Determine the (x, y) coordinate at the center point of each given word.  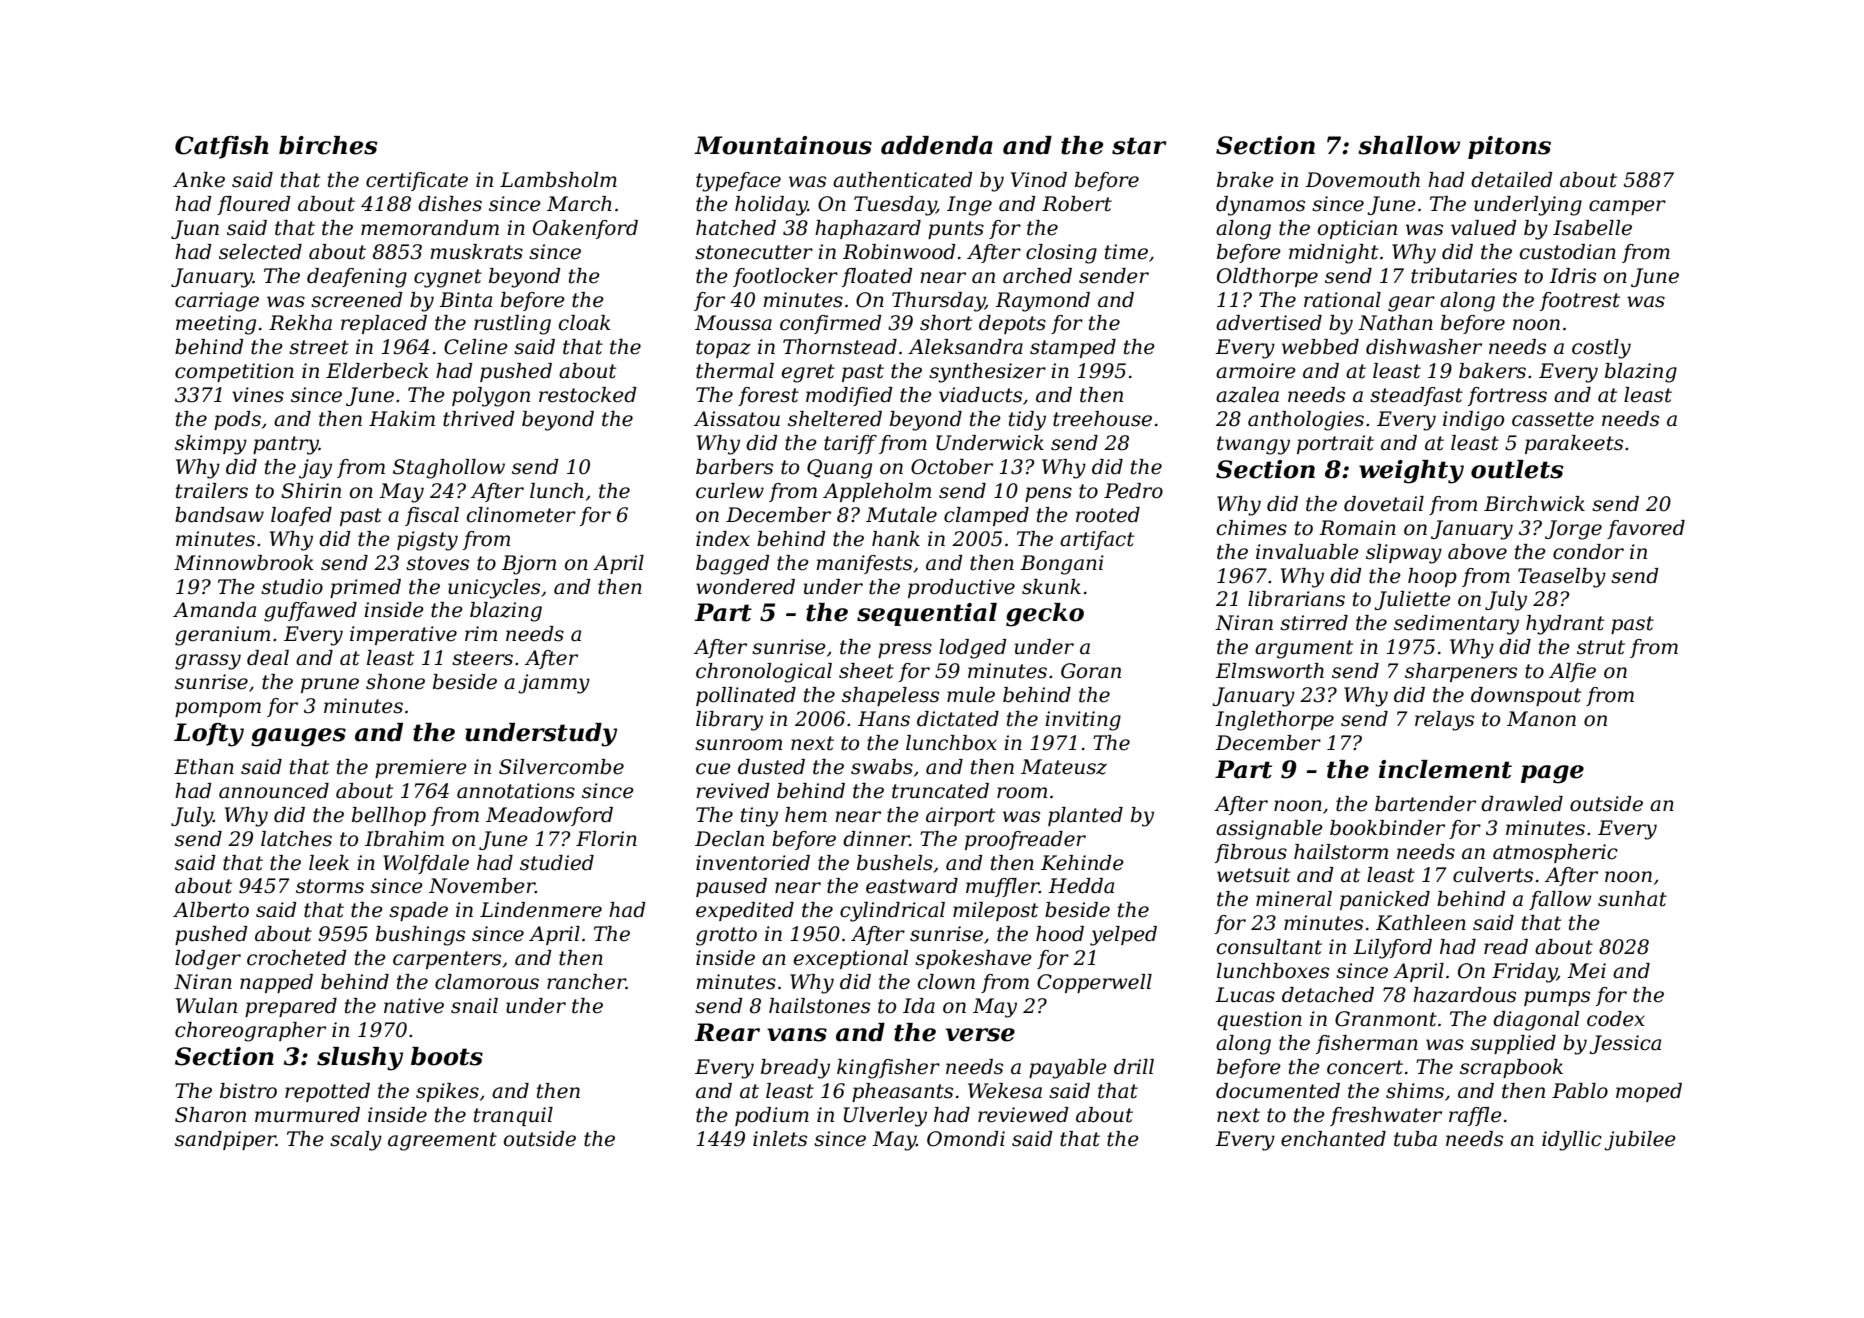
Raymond (1042, 302)
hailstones (819, 1006)
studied (557, 863)
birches (328, 145)
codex (1616, 1019)
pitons (1509, 147)
